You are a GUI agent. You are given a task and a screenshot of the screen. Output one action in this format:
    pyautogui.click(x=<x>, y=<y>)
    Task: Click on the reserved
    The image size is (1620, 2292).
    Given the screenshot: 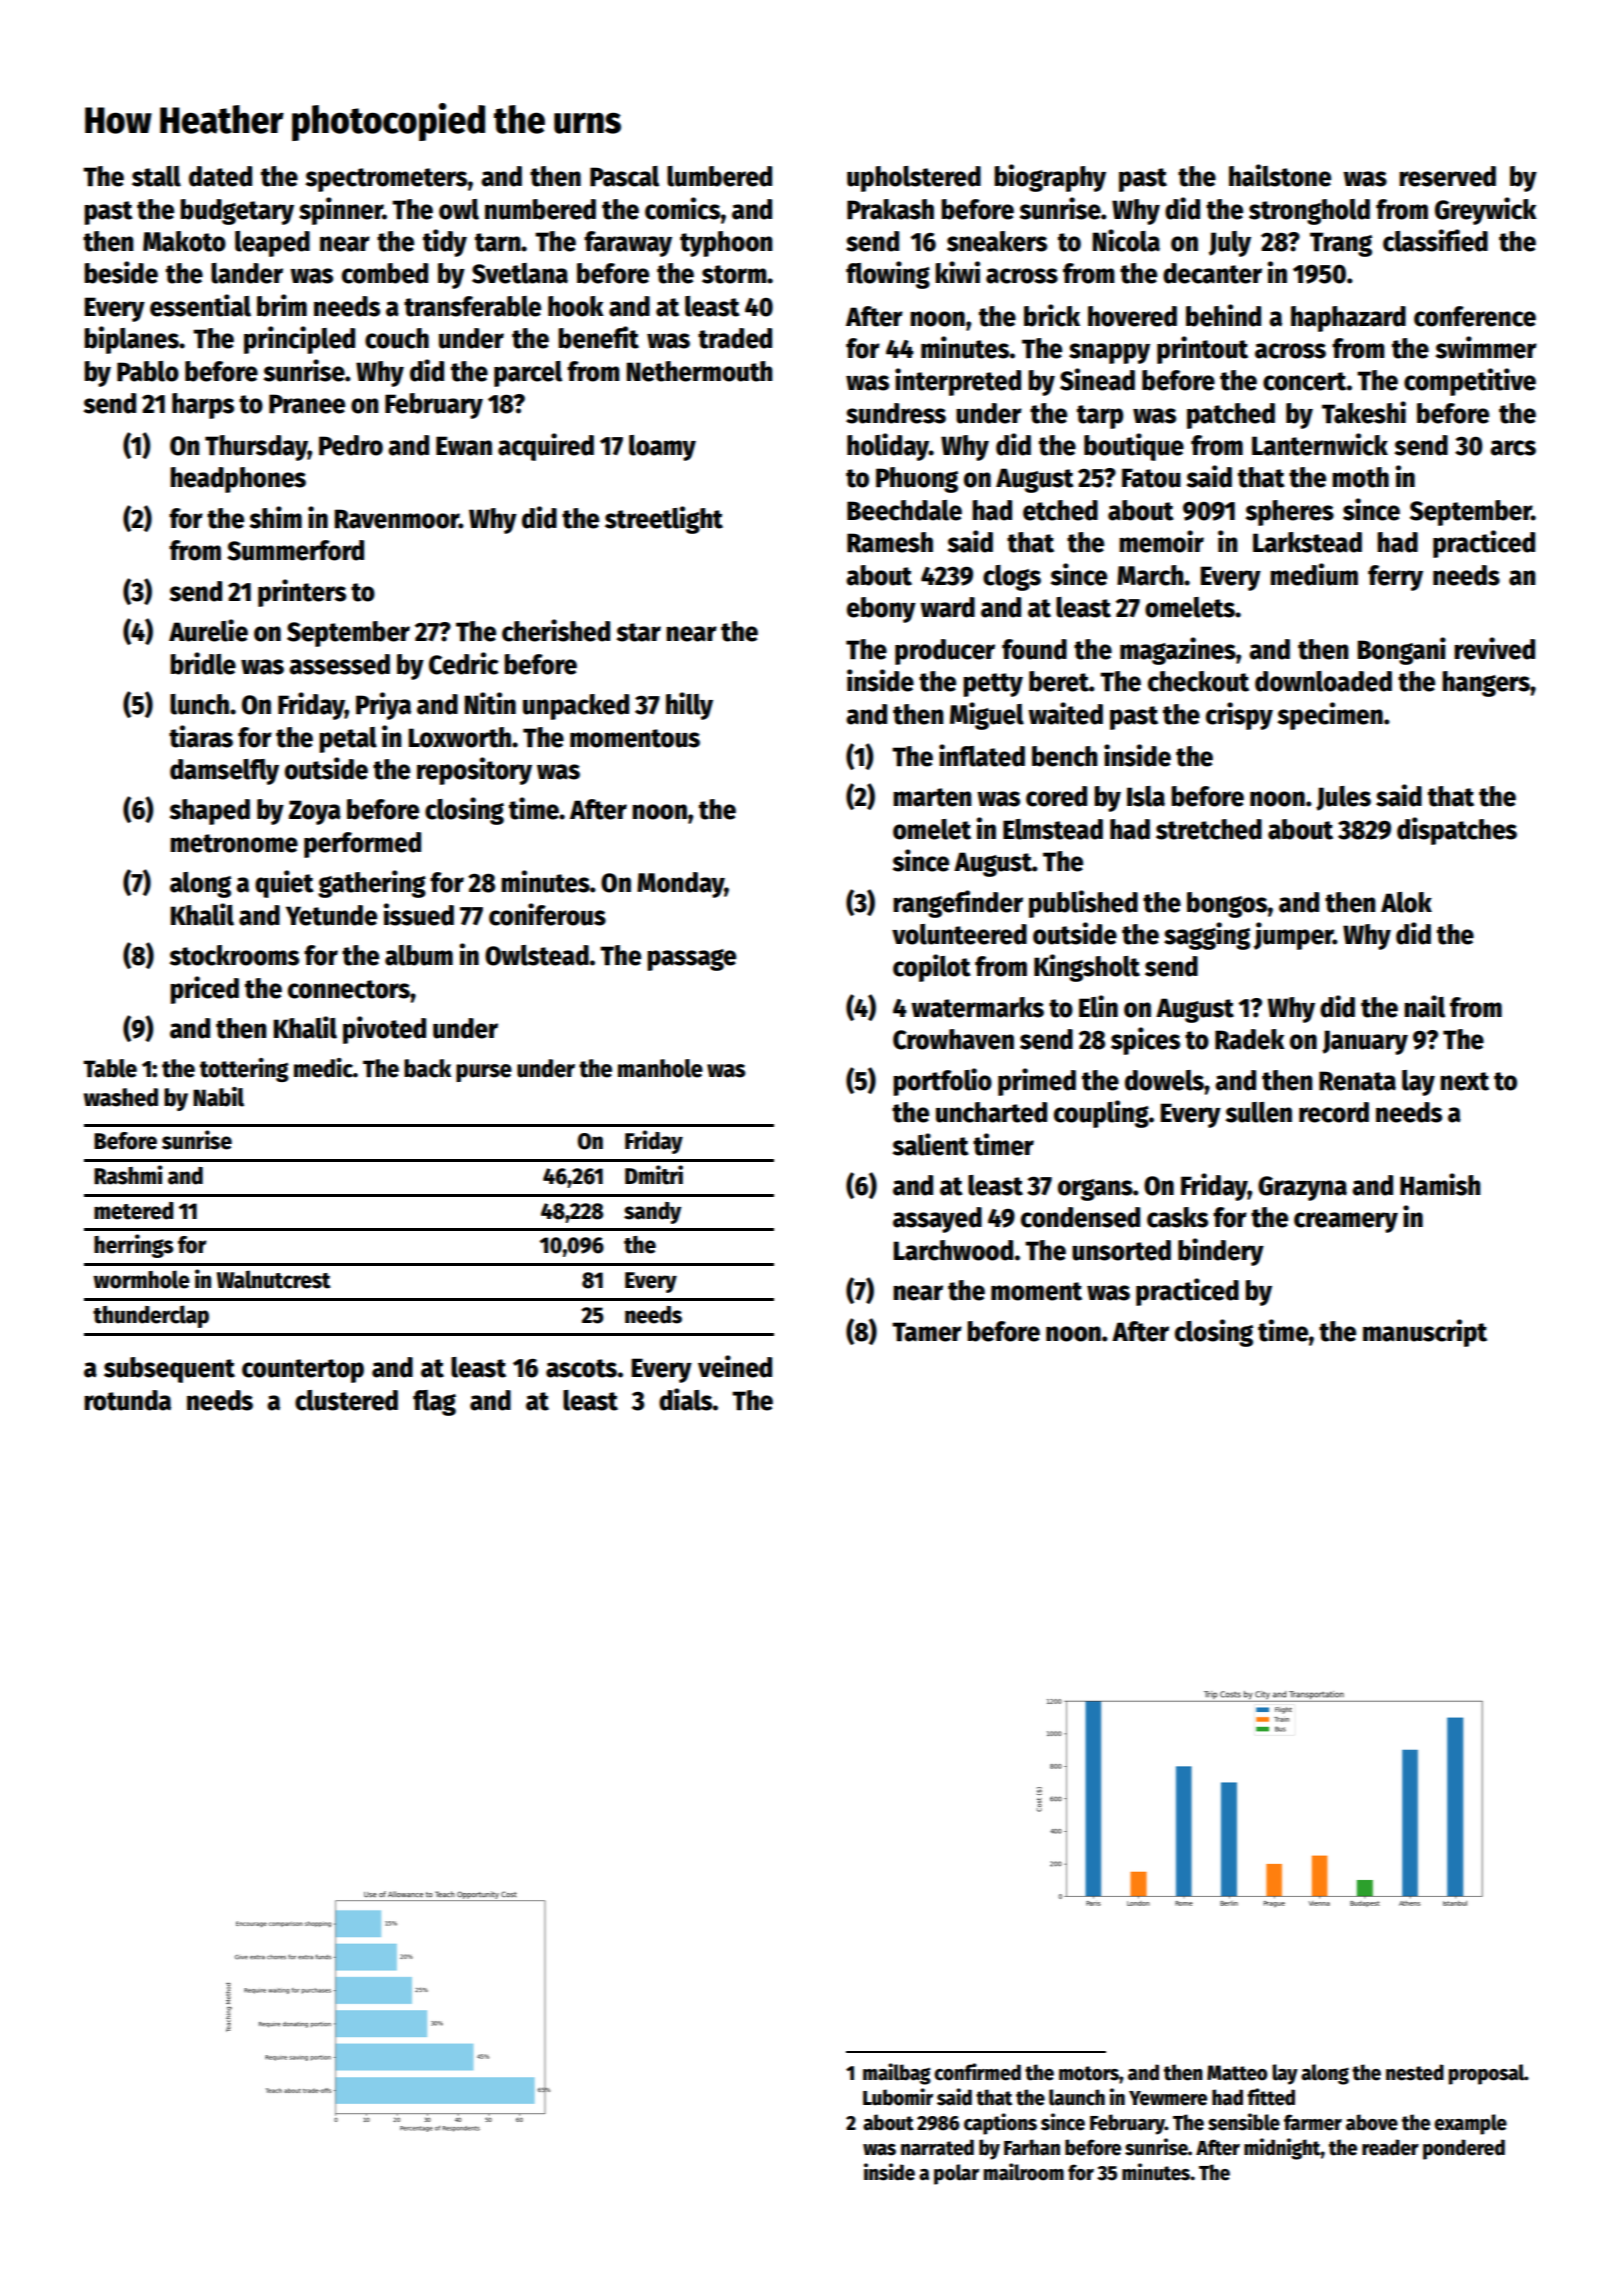 What is the action you would take?
    pyautogui.click(x=1447, y=176)
